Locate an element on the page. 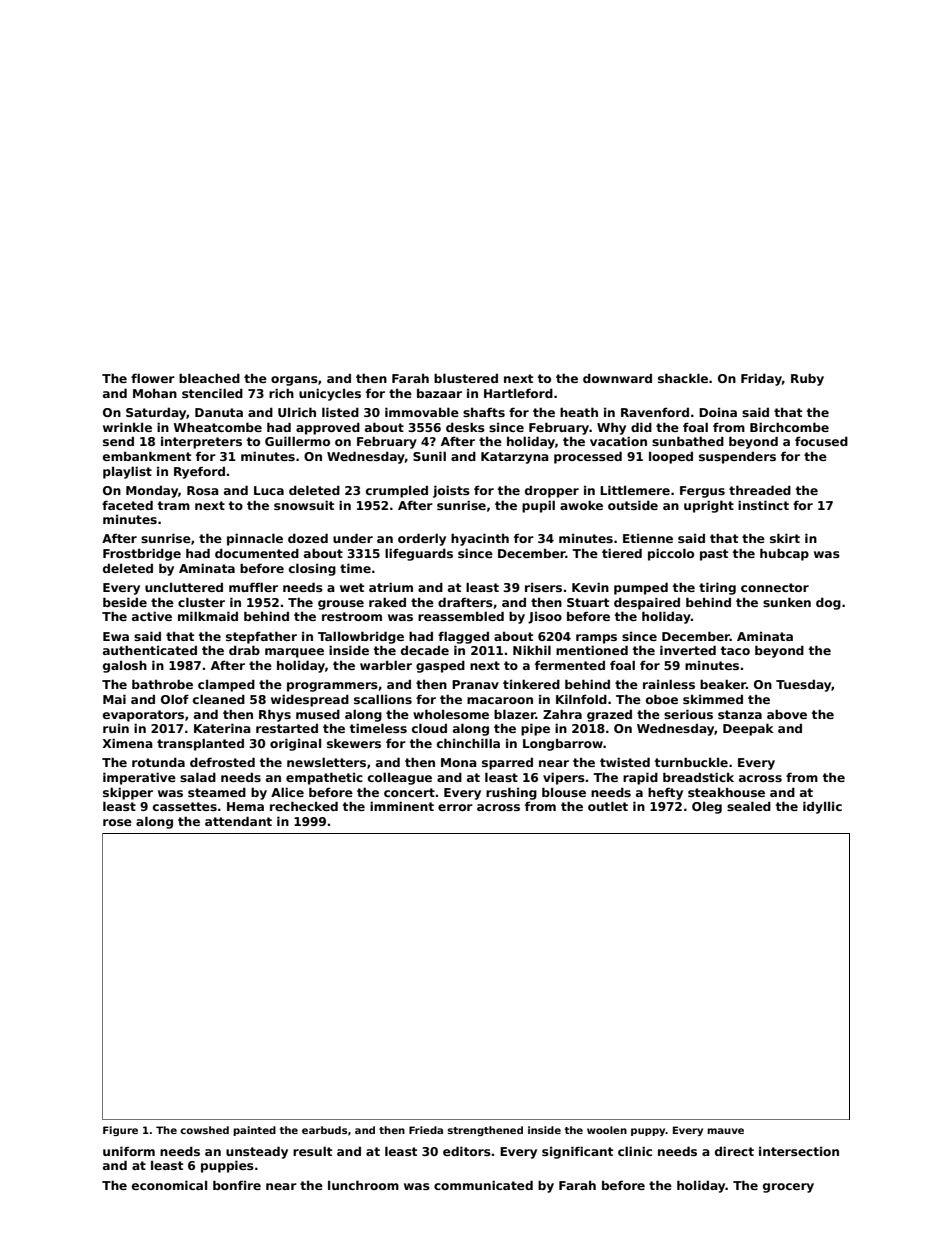 The height and width of the page is (1233, 952). hefty is located at coordinates (665, 793).
